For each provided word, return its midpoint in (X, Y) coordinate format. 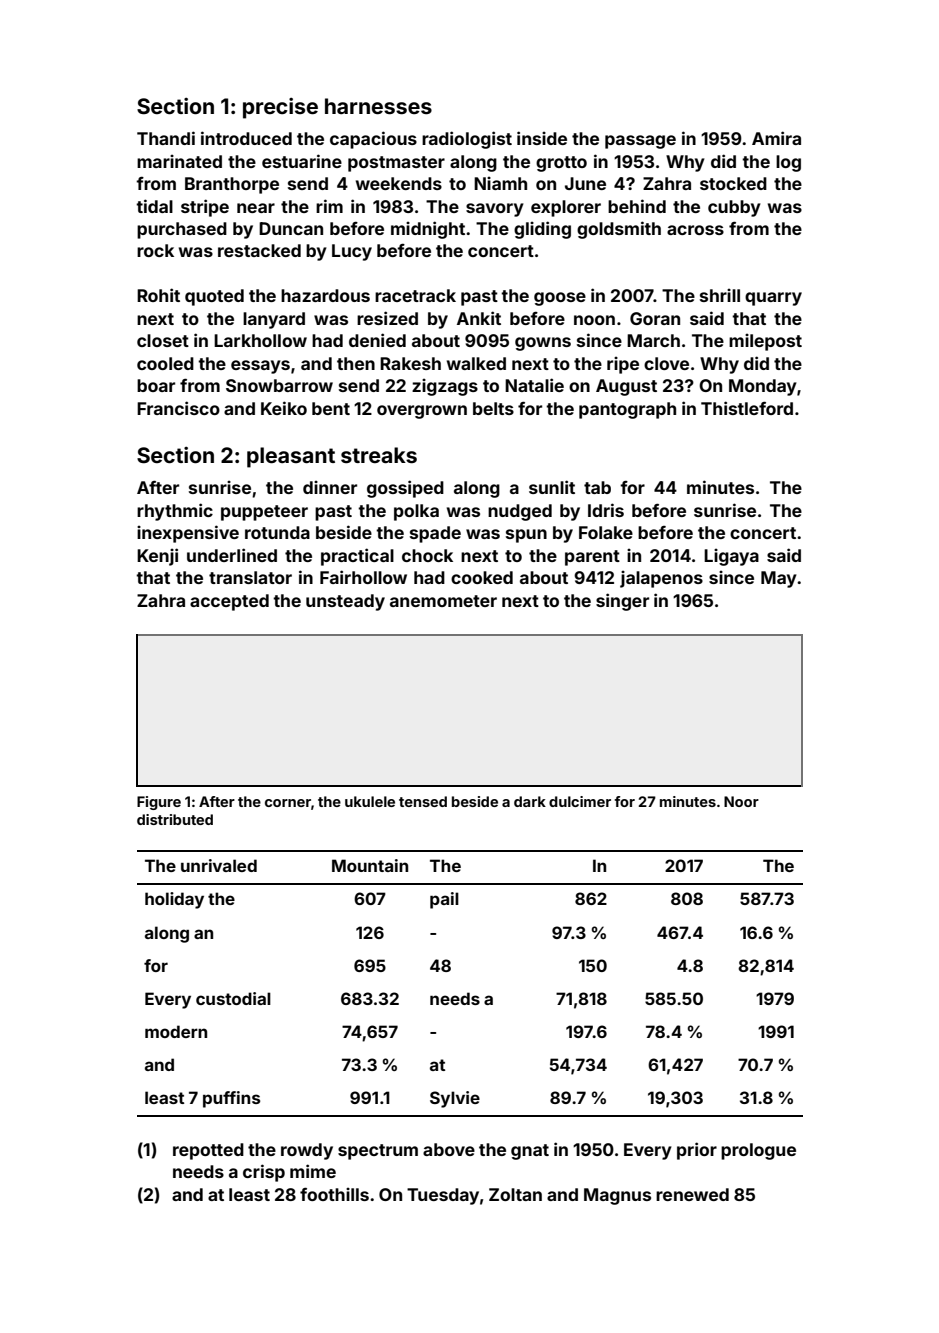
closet (163, 340)
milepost (765, 342)
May (779, 579)
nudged (520, 512)
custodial (233, 998)
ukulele (370, 801)
